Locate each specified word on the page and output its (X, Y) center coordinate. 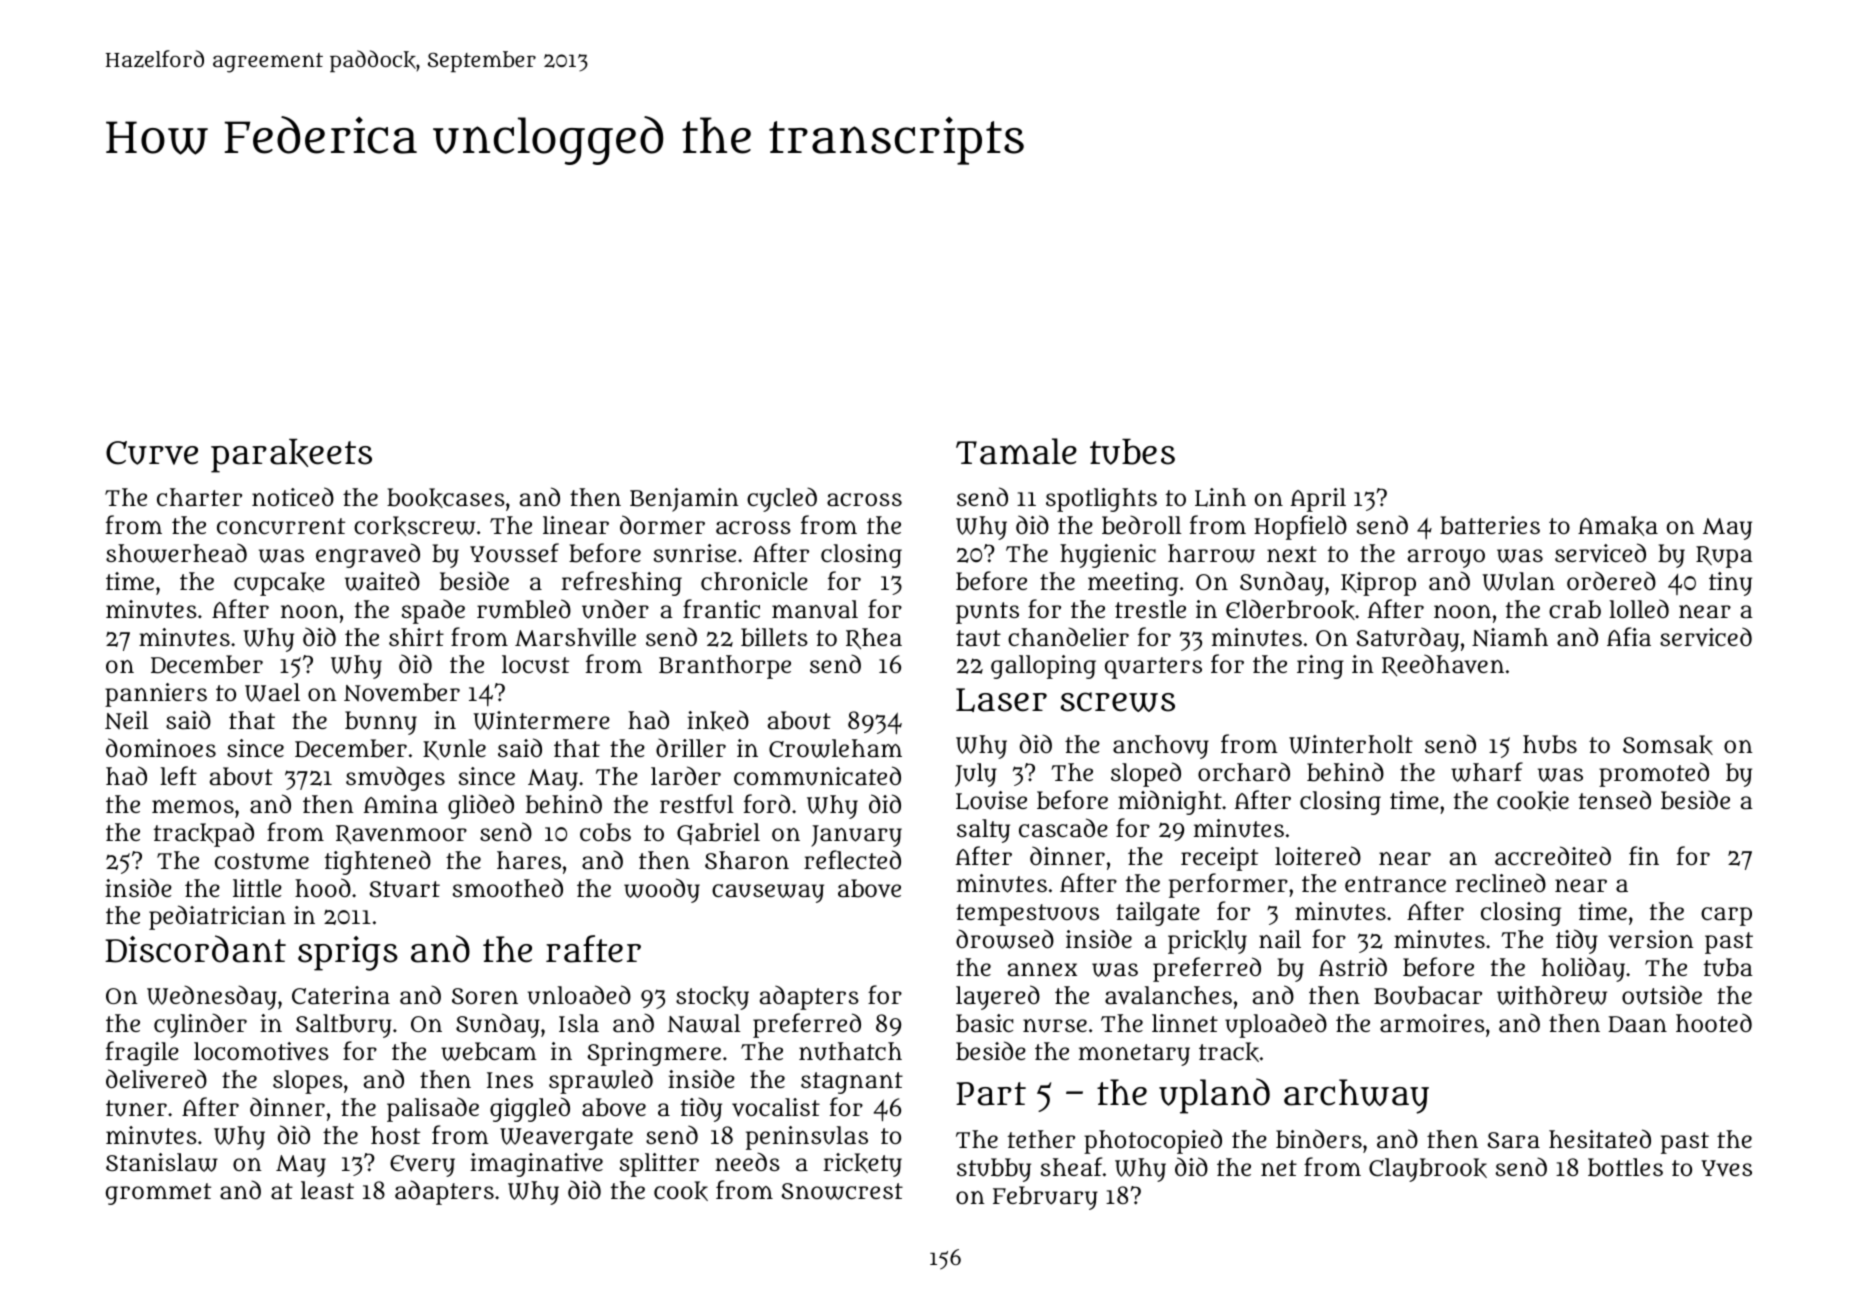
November (402, 692)
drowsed (1005, 939)
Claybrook (1428, 1170)
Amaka (1618, 526)
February (1045, 1198)
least (327, 1190)
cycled (782, 499)
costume (262, 861)
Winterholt (1351, 744)
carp (1726, 916)
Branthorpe (725, 667)
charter (199, 497)
